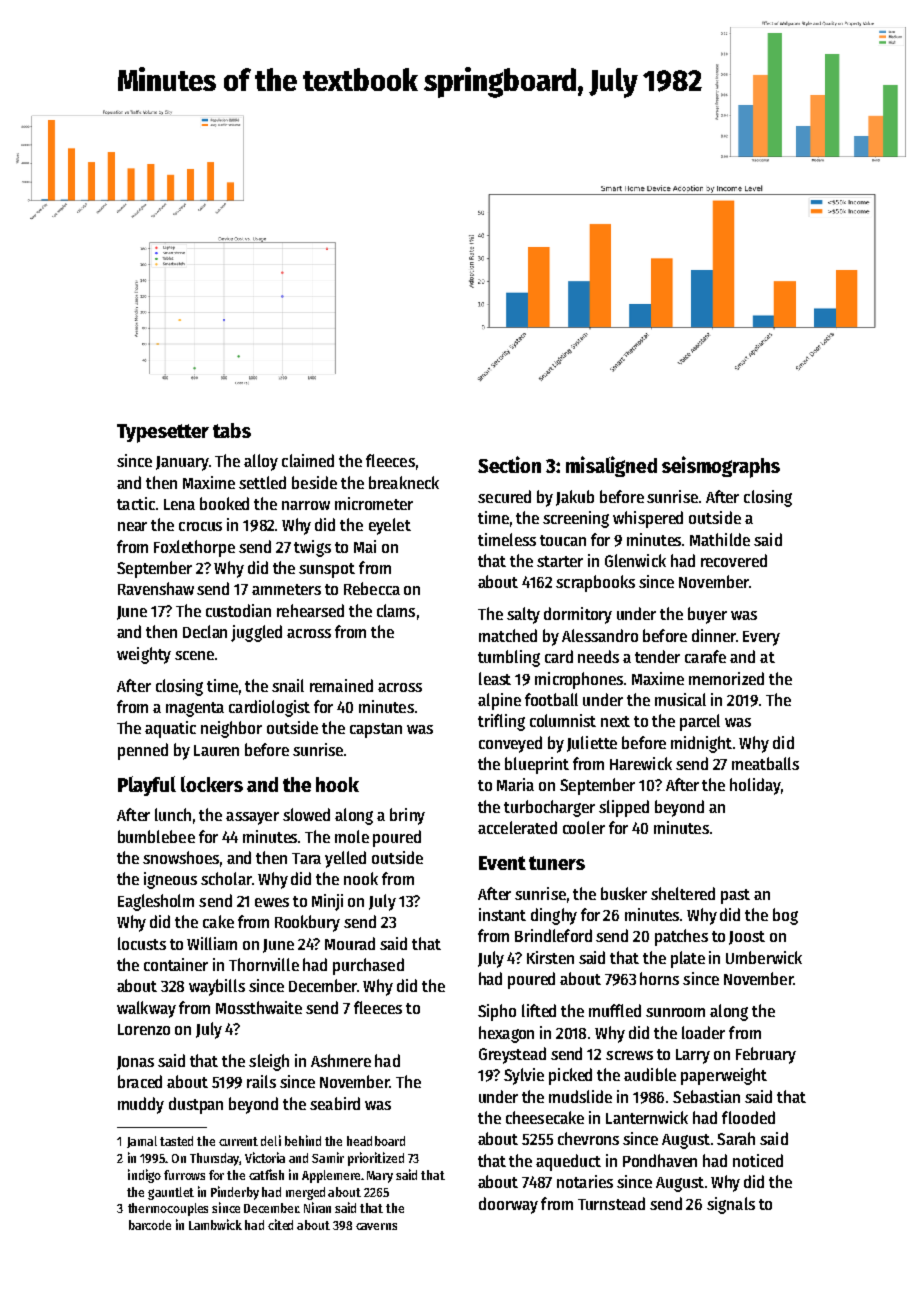 This page has width=924, height=1308. I want to click on barcode, so click(150, 1225).
